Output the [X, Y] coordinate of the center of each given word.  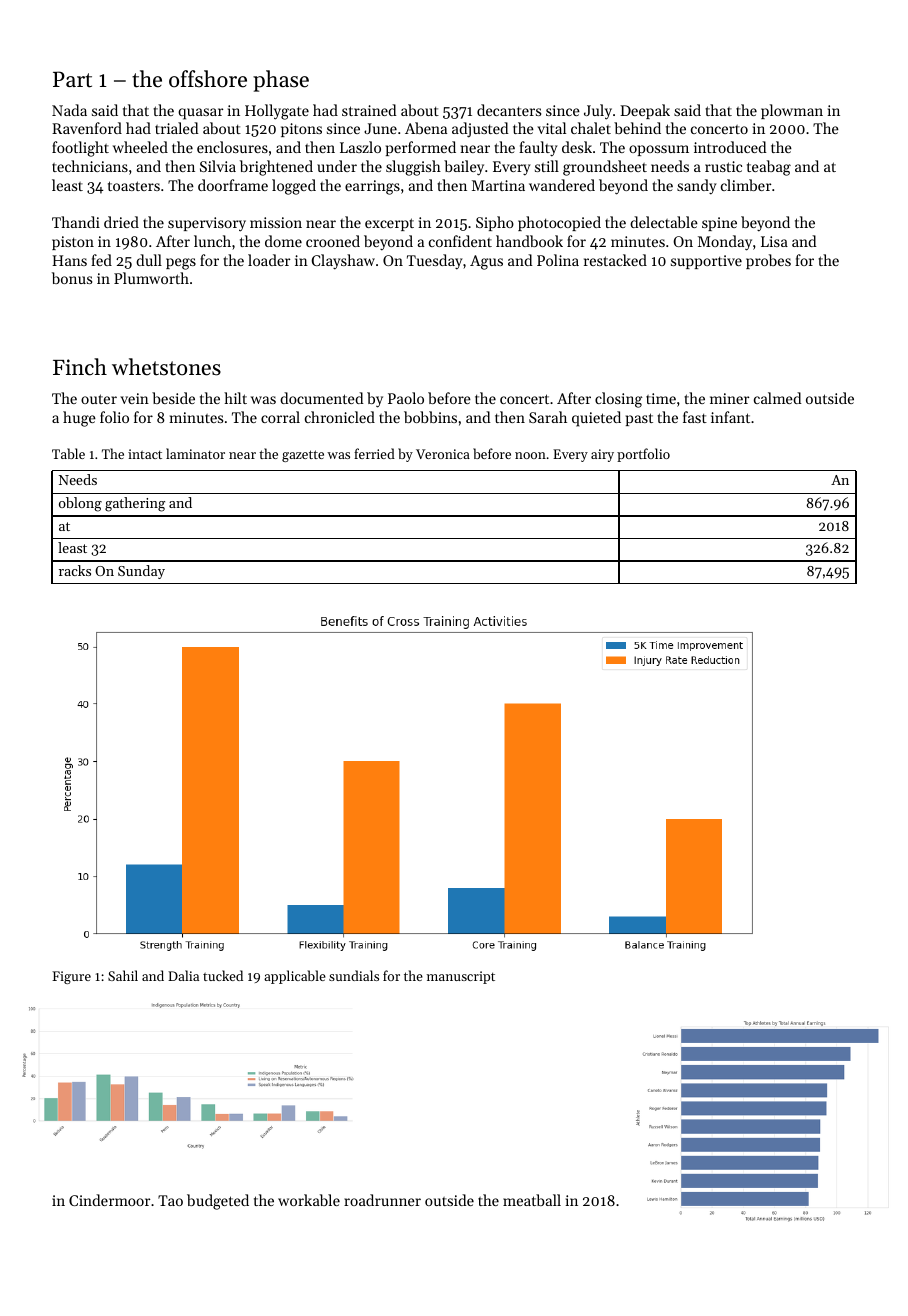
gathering [135, 504]
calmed [778, 398]
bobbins [430, 417]
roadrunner [382, 1200]
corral [280, 417]
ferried [374, 453]
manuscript [461, 977]
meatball [532, 1200]
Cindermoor [109, 1200]
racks [75, 570]
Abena [426, 128]
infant [730, 417]
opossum [659, 150]
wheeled [140, 147]
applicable [295, 977]
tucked [223, 975]
